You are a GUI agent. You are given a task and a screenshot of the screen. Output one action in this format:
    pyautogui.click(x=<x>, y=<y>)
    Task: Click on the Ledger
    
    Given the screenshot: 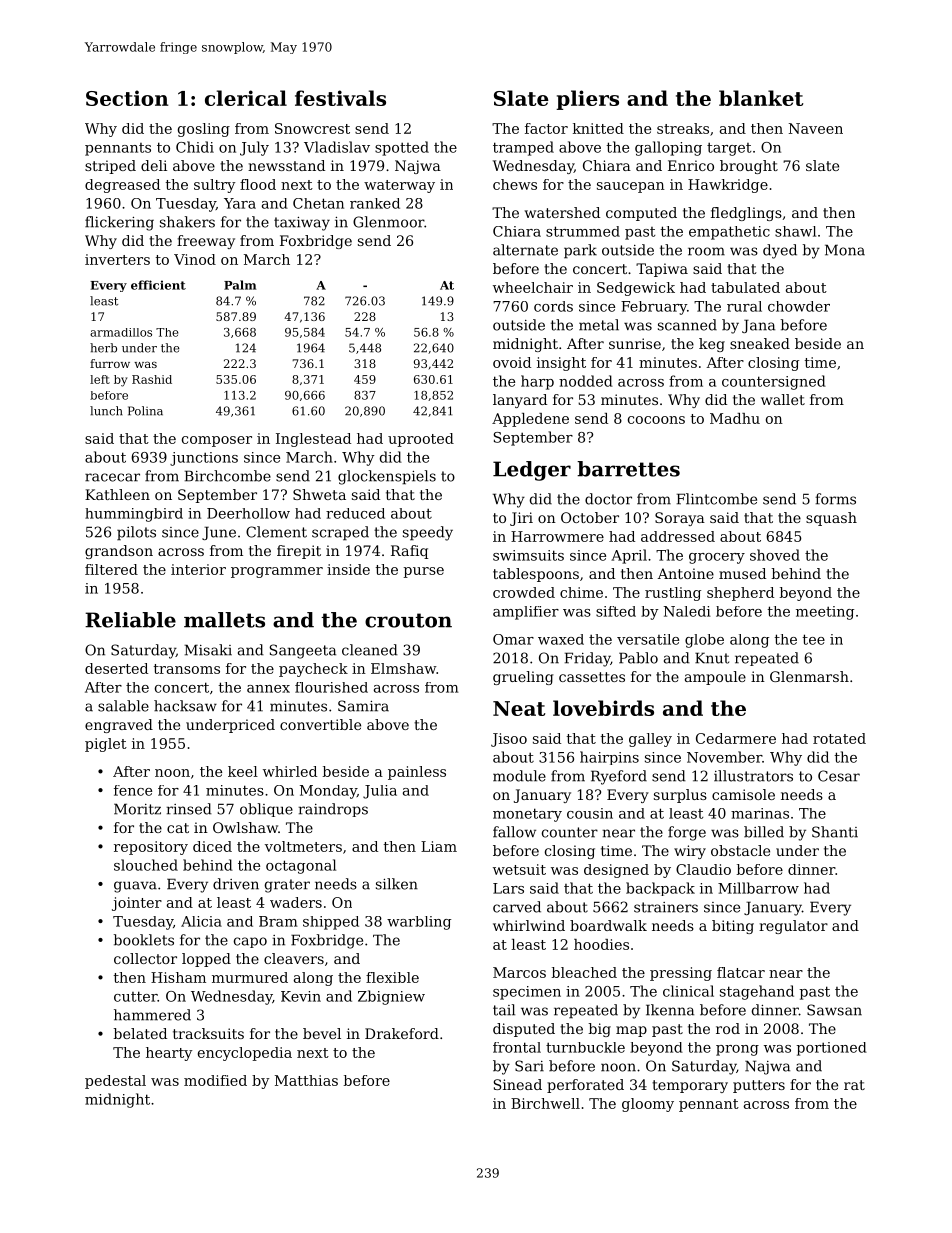 What is the action you would take?
    pyautogui.click(x=532, y=471)
